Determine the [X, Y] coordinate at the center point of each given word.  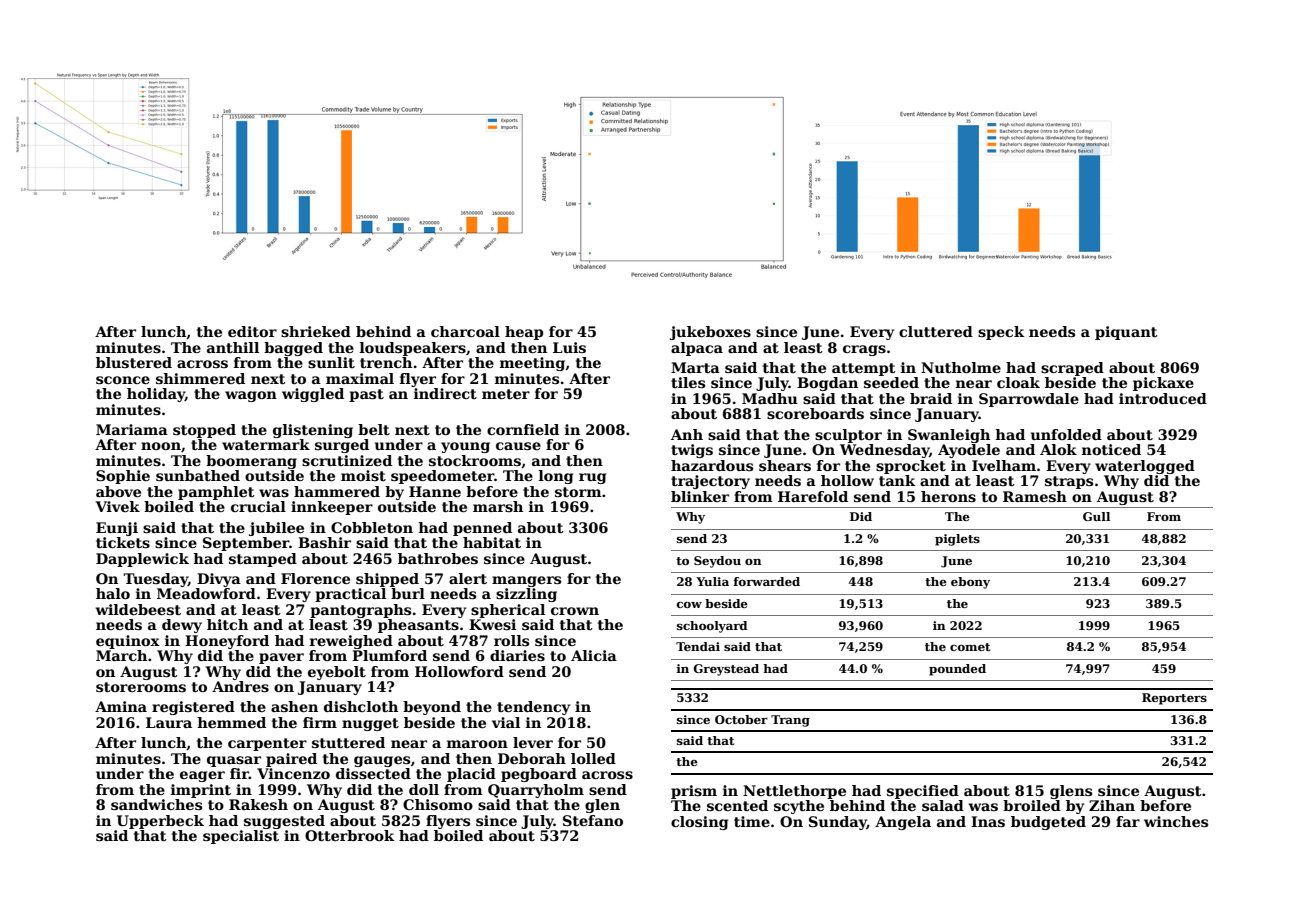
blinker [700, 496]
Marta [695, 367]
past [366, 395]
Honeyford [227, 642]
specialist [241, 837]
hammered [337, 491]
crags [864, 350]
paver [281, 658]
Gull [1096, 516]
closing [699, 823]
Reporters [1174, 699]
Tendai [698, 646]
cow [689, 605]
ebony [970, 583]
